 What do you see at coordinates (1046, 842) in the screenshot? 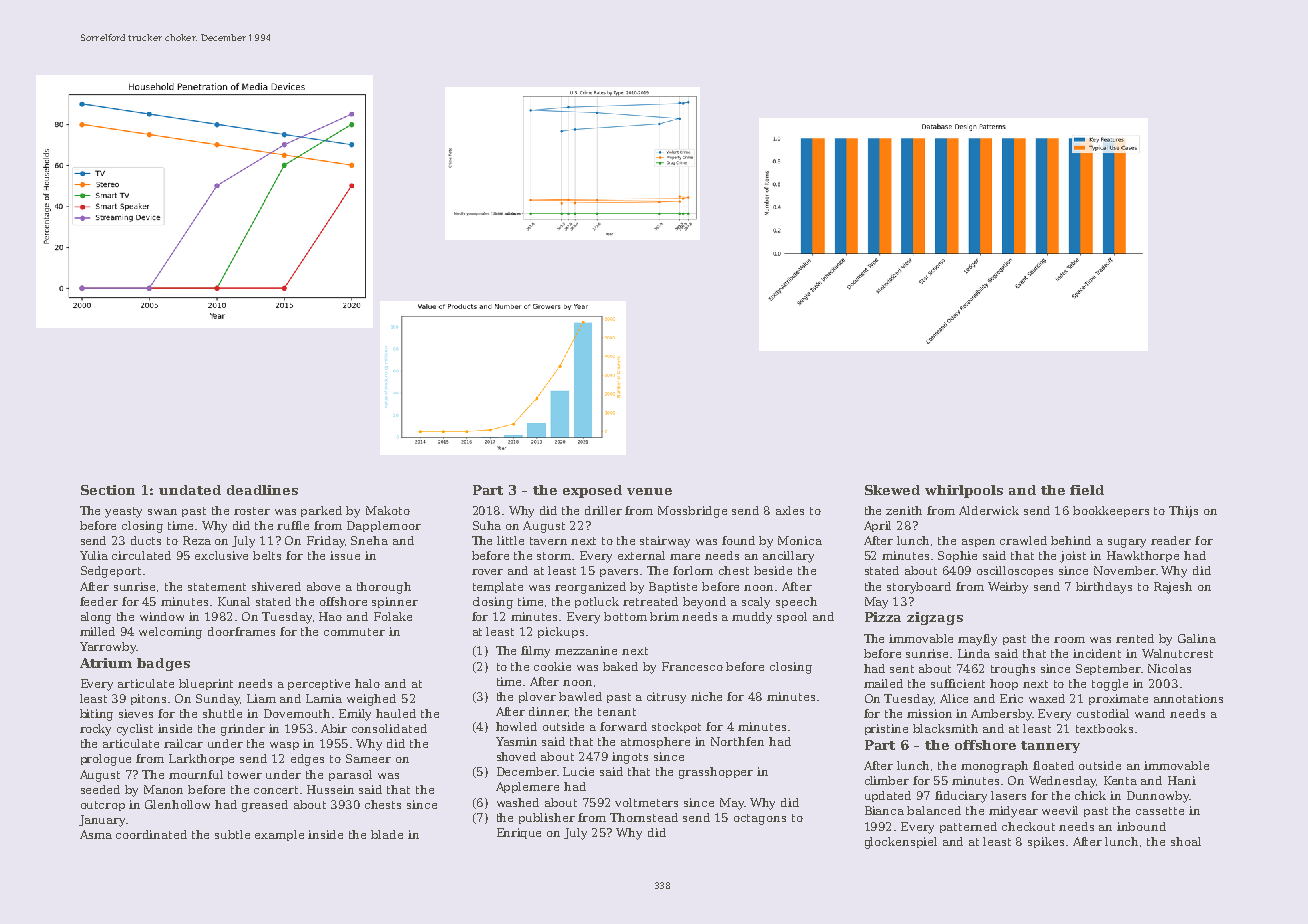
I see `spikes` at bounding box center [1046, 842].
